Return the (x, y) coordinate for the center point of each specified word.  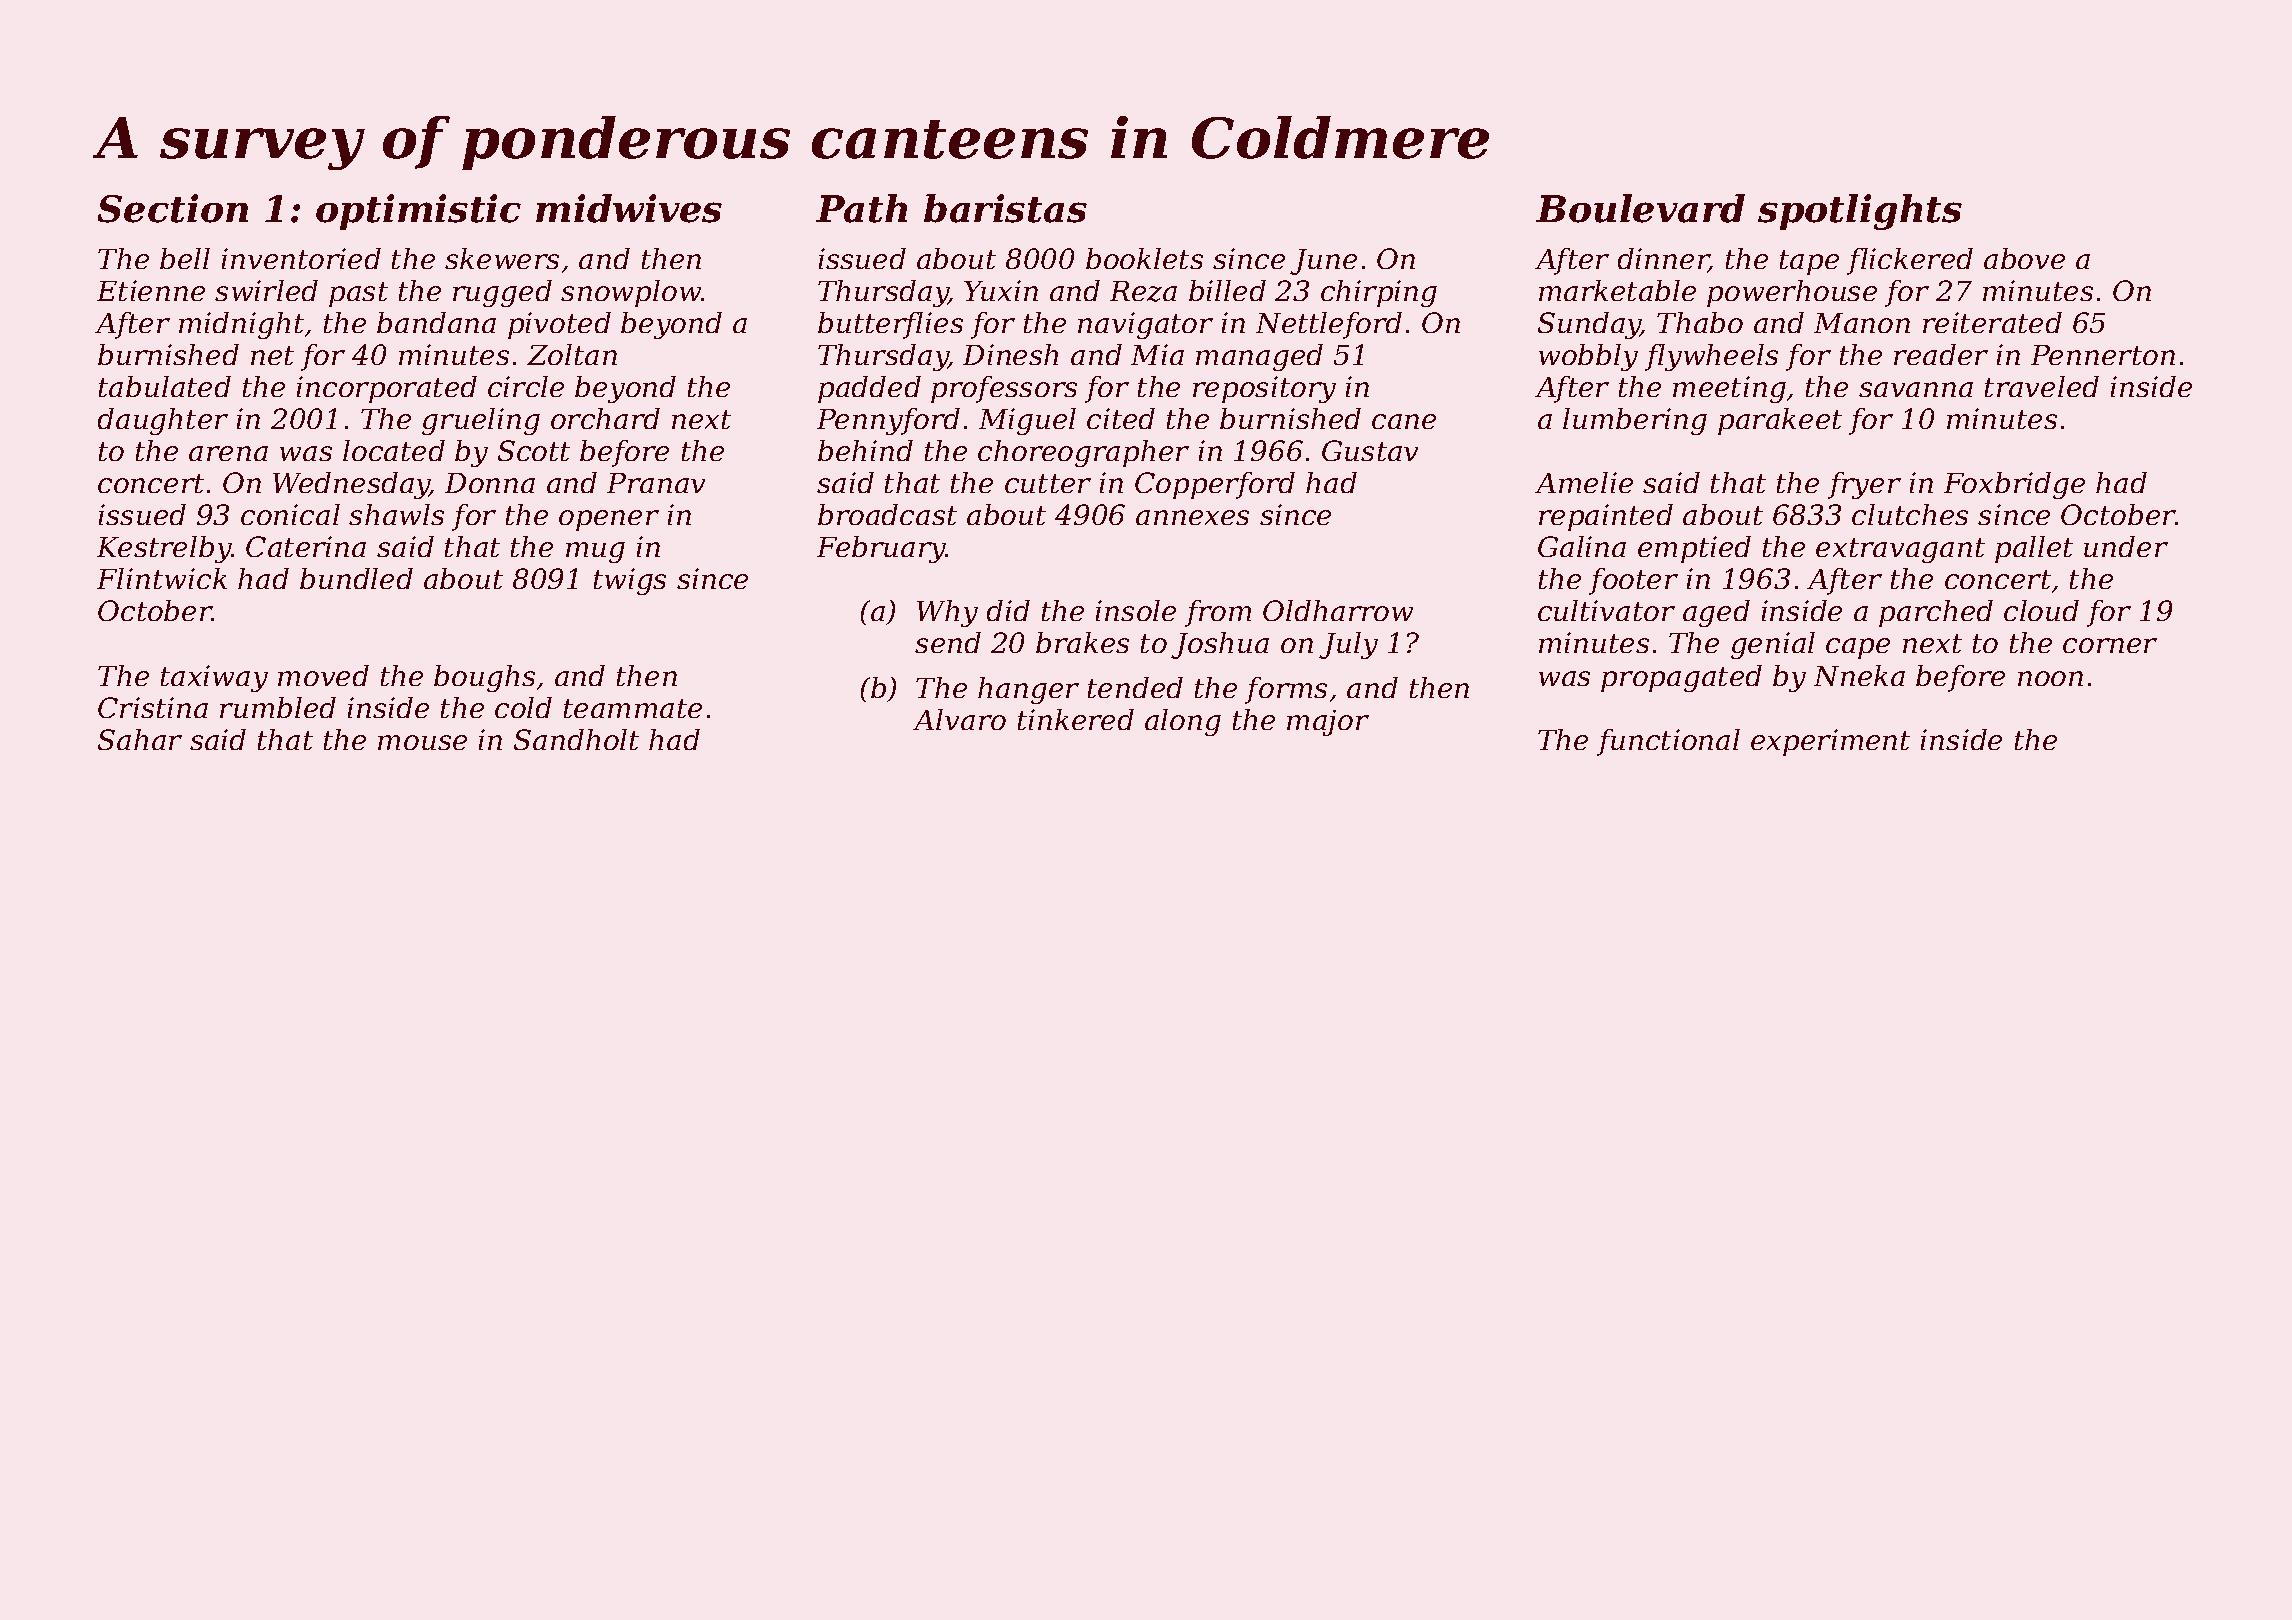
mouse (422, 742)
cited (1121, 418)
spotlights (1860, 212)
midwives (629, 208)
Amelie (1584, 482)
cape (1858, 648)
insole (1136, 610)
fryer (1864, 485)
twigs (630, 581)
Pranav (656, 483)
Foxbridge (2014, 485)
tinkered (1076, 719)
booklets (1144, 258)
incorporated (387, 389)
